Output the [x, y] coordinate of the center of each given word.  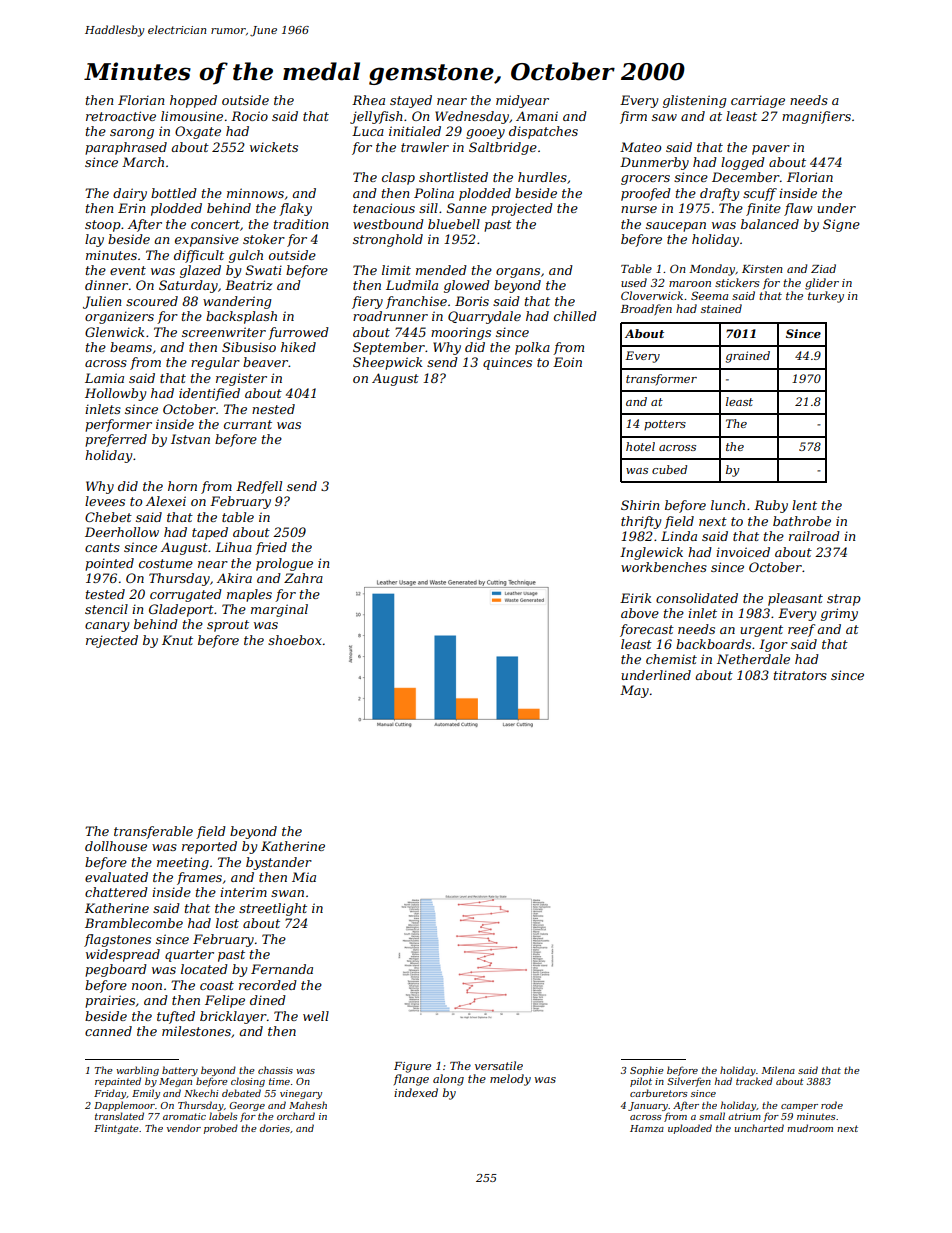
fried [271, 548]
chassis [275, 1070]
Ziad [823, 268]
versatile [499, 1065]
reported [209, 847]
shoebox [295, 640]
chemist [671, 659]
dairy [130, 194]
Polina [434, 193]
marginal [279, 610]
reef [801, 630]
